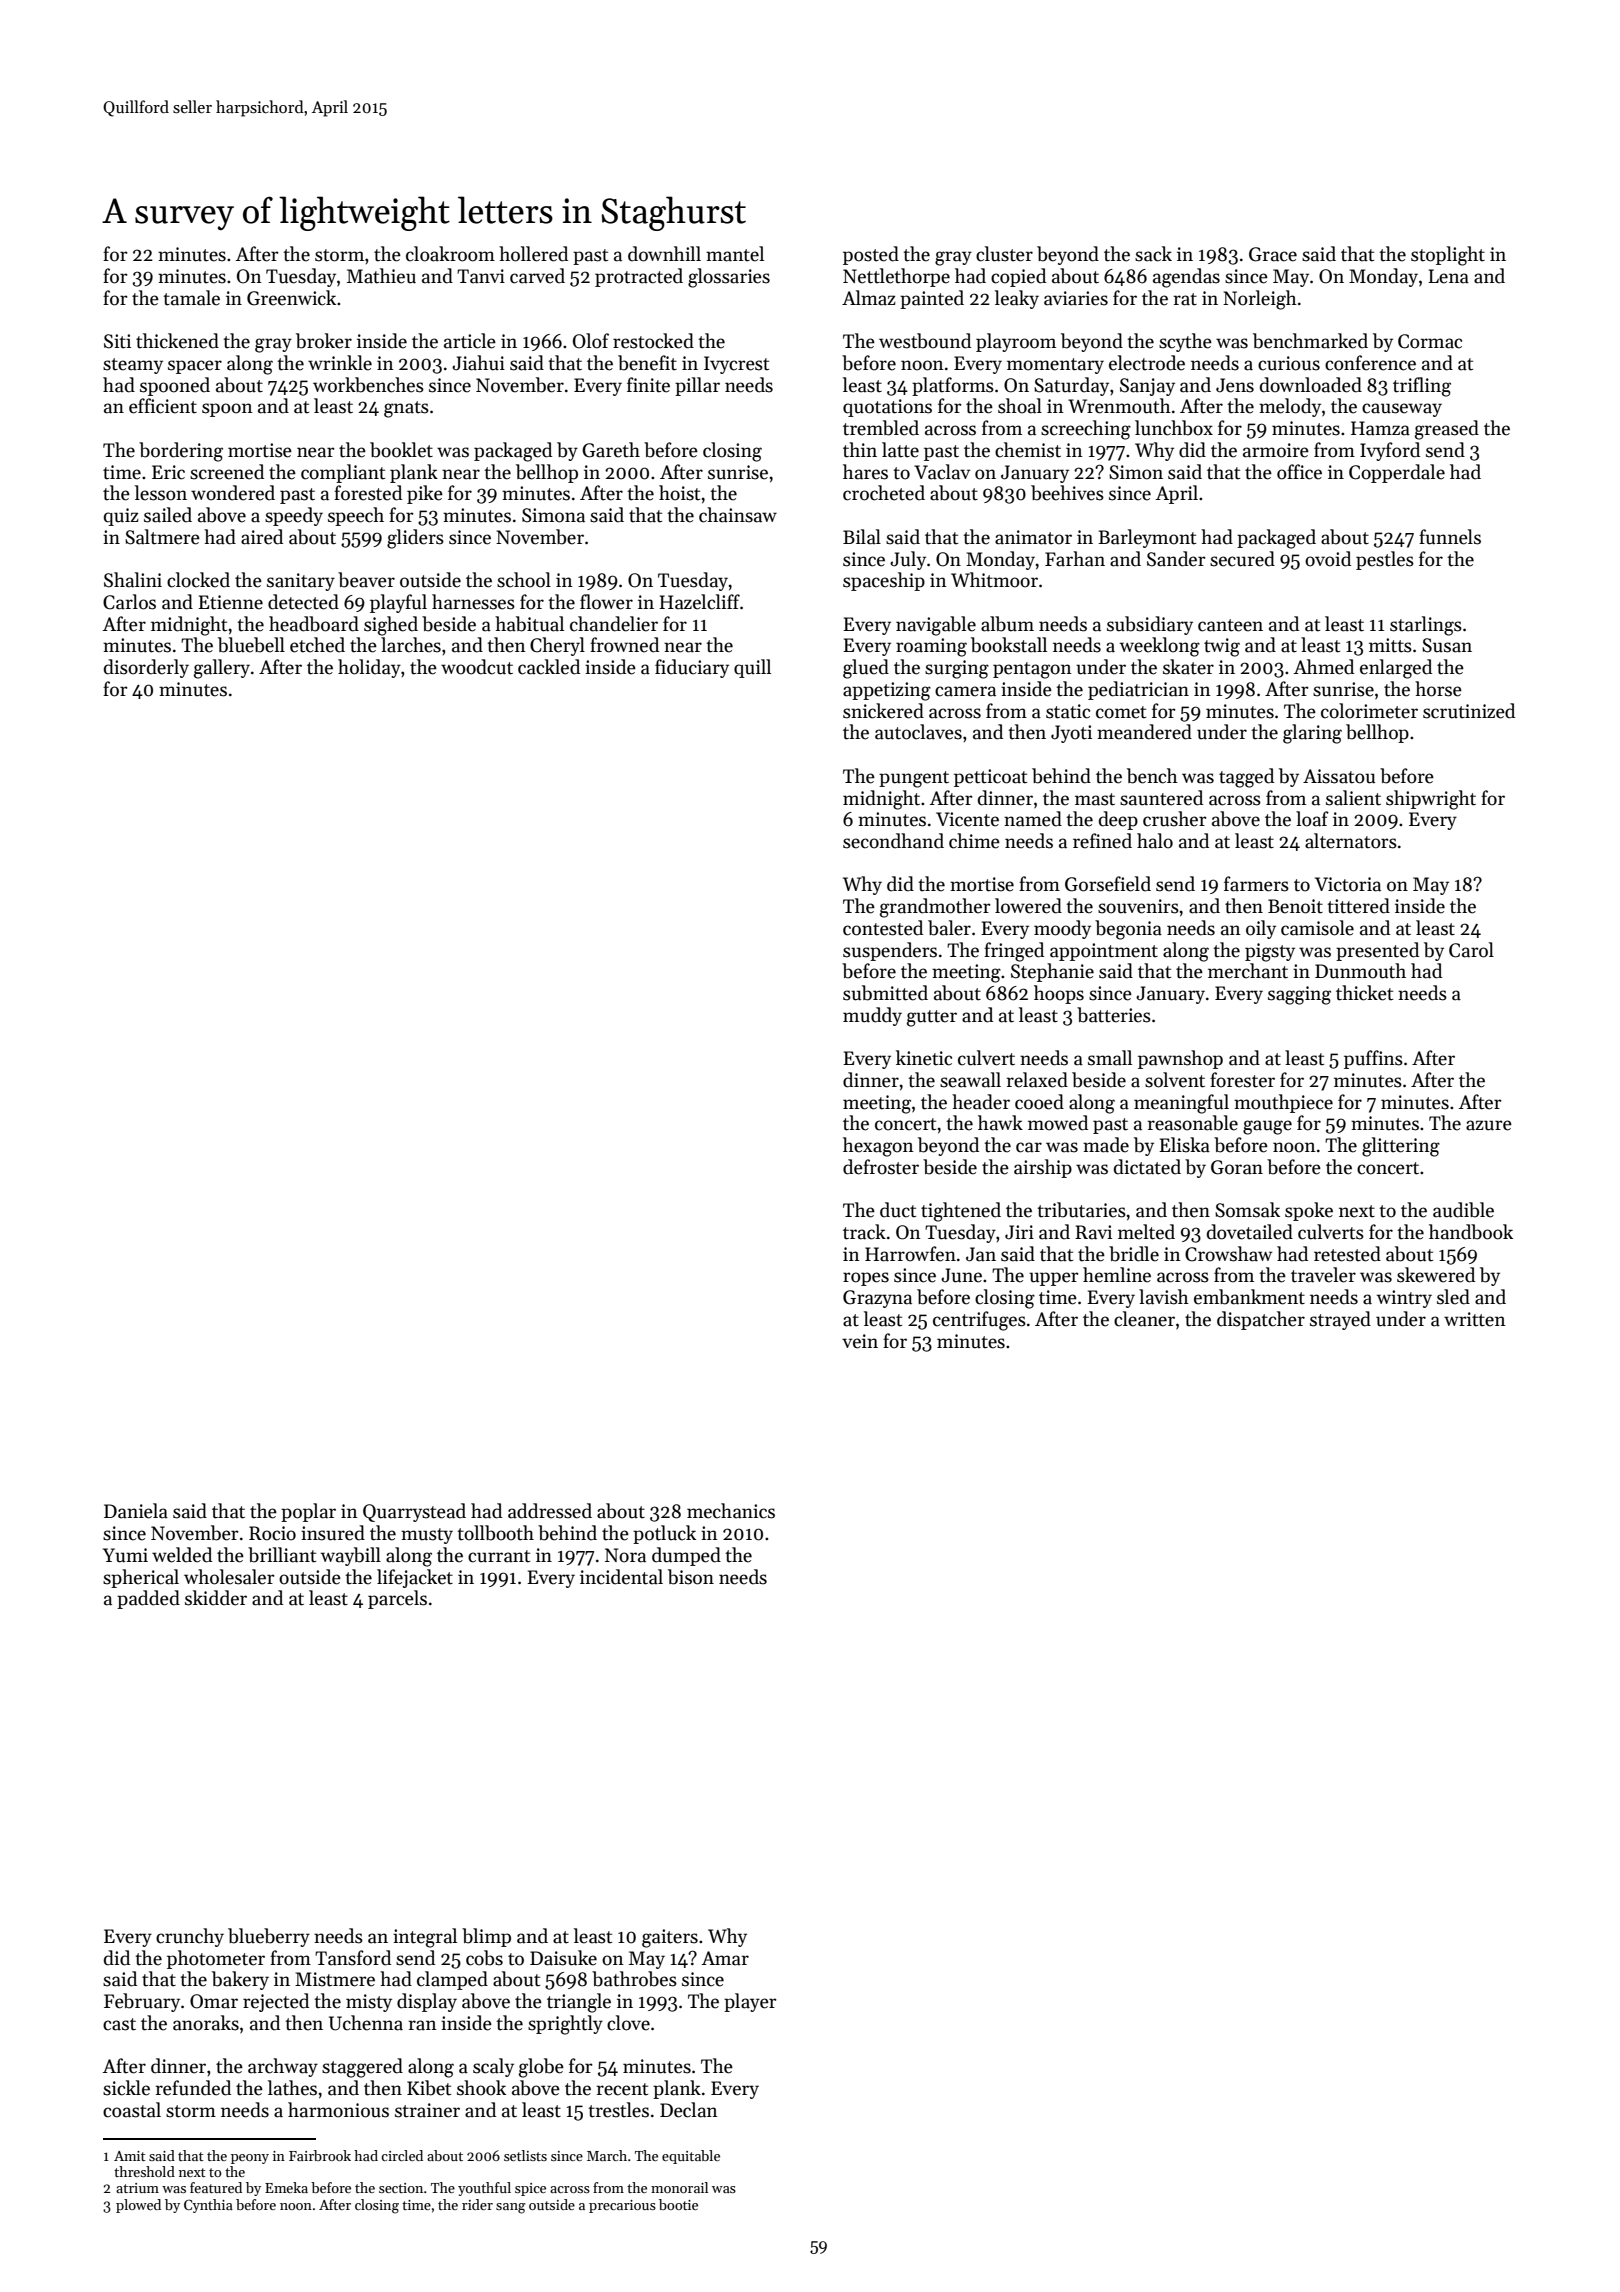  I want to click on photometer, so click(216, 1959).
